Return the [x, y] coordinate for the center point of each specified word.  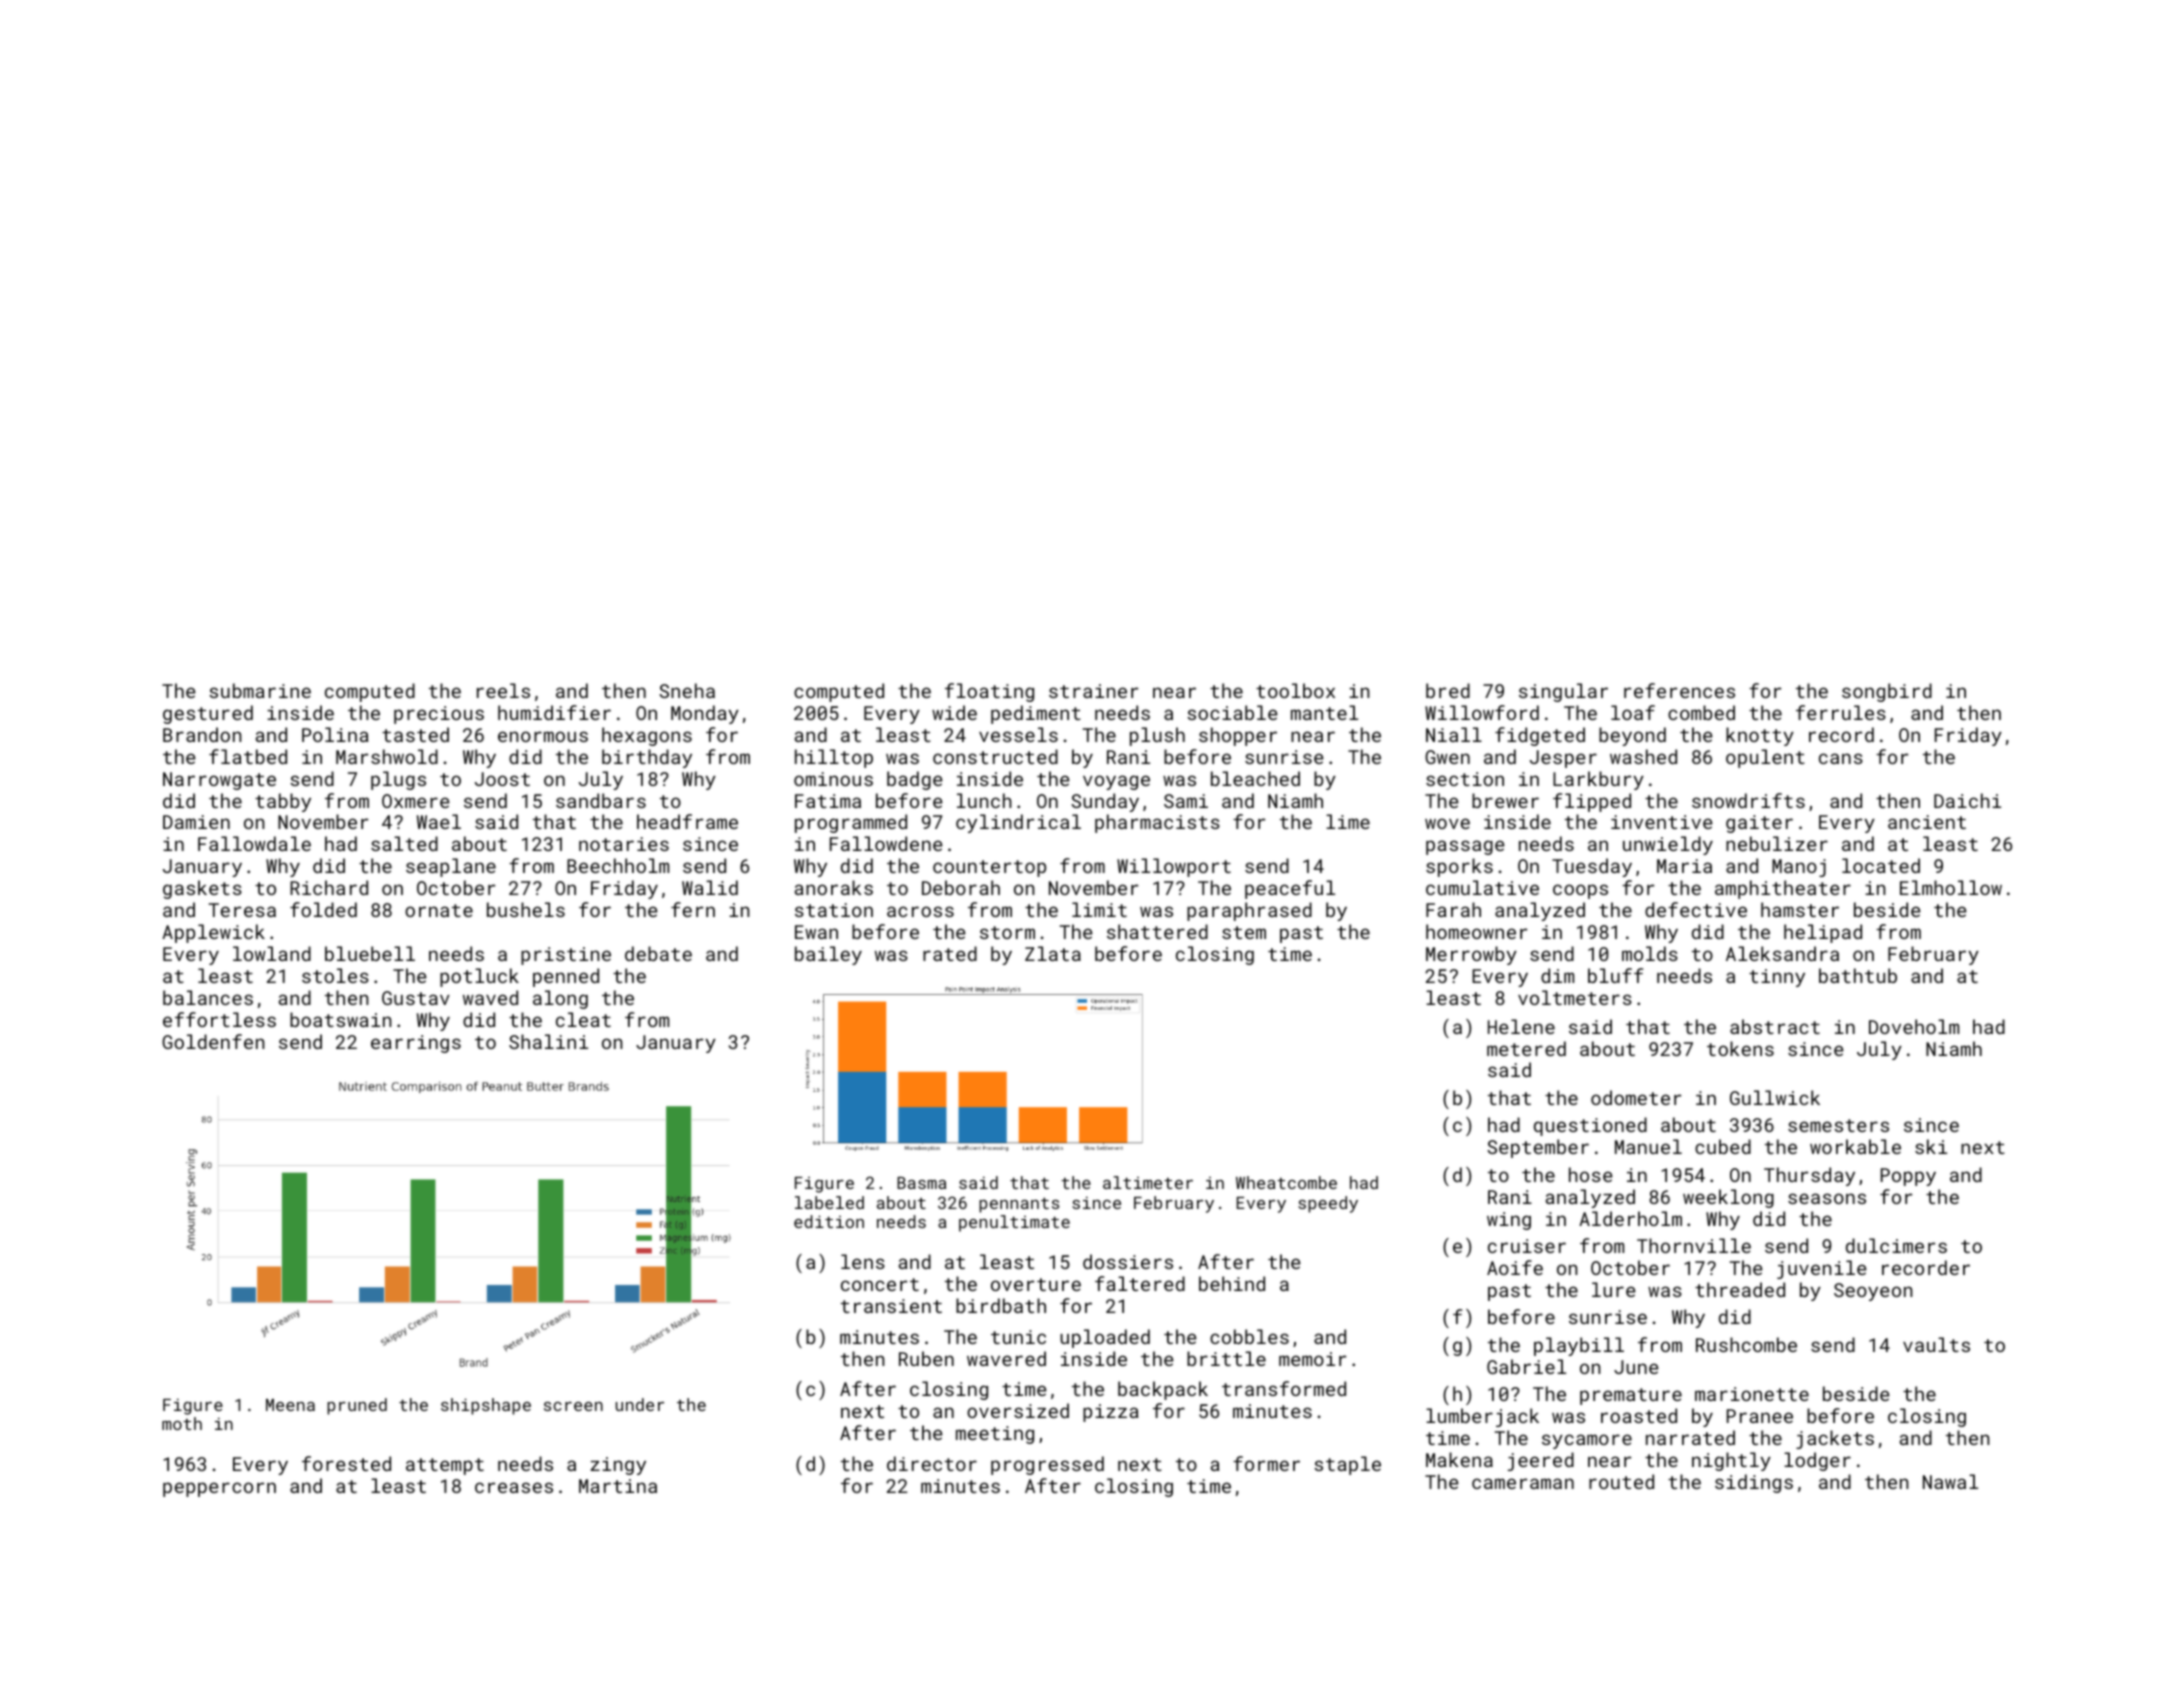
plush [1157, 736]
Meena [290, 1405]
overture [1036, 1284]
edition [829, 1221]
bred [1448, 690]
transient [891, 1306]
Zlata [1053, 953]
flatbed [248, 756]
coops [1580, 891]
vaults [1936, 1344]
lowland [272, 953]
